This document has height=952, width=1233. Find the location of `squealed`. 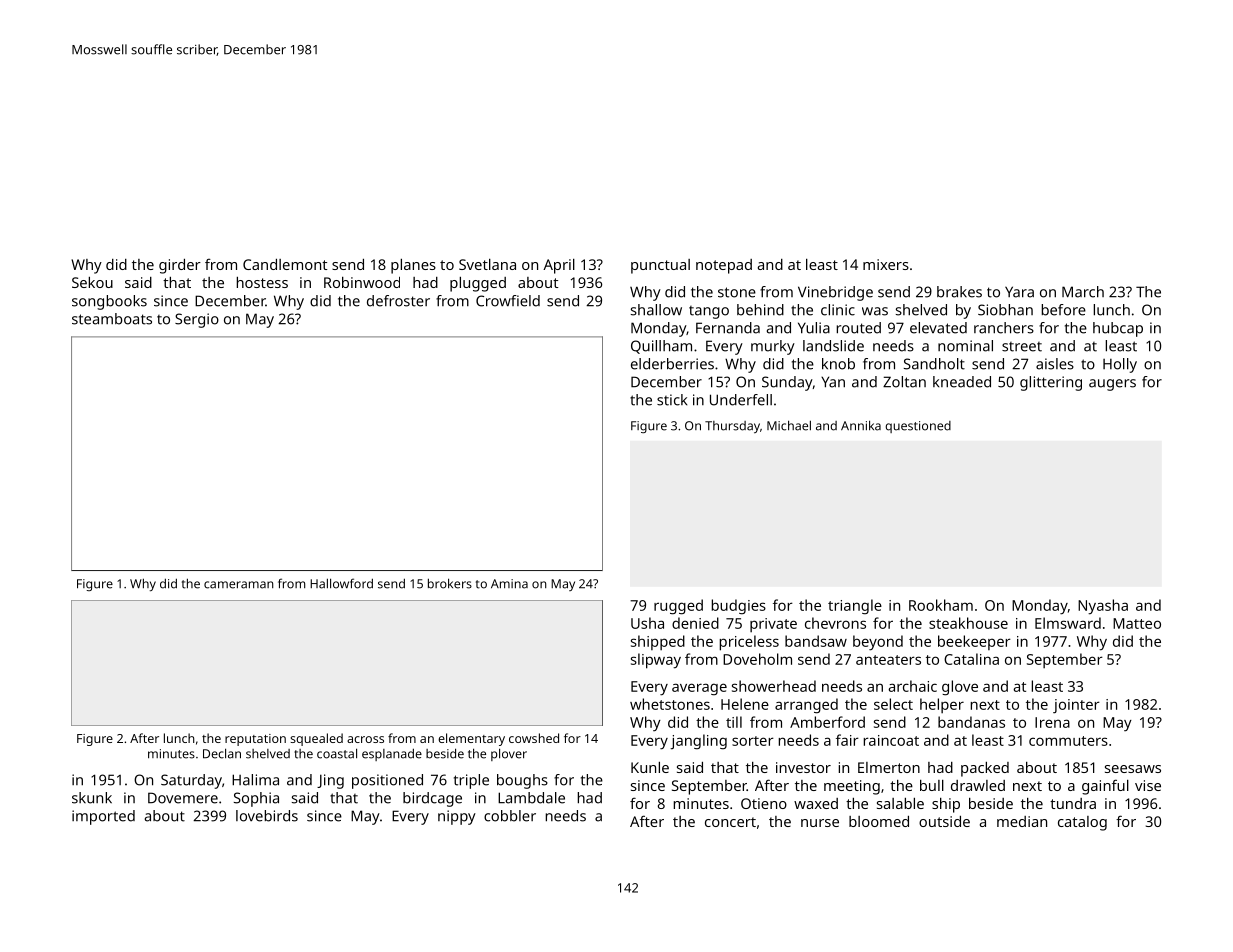

squealed is located at coordinates (316, 739).
